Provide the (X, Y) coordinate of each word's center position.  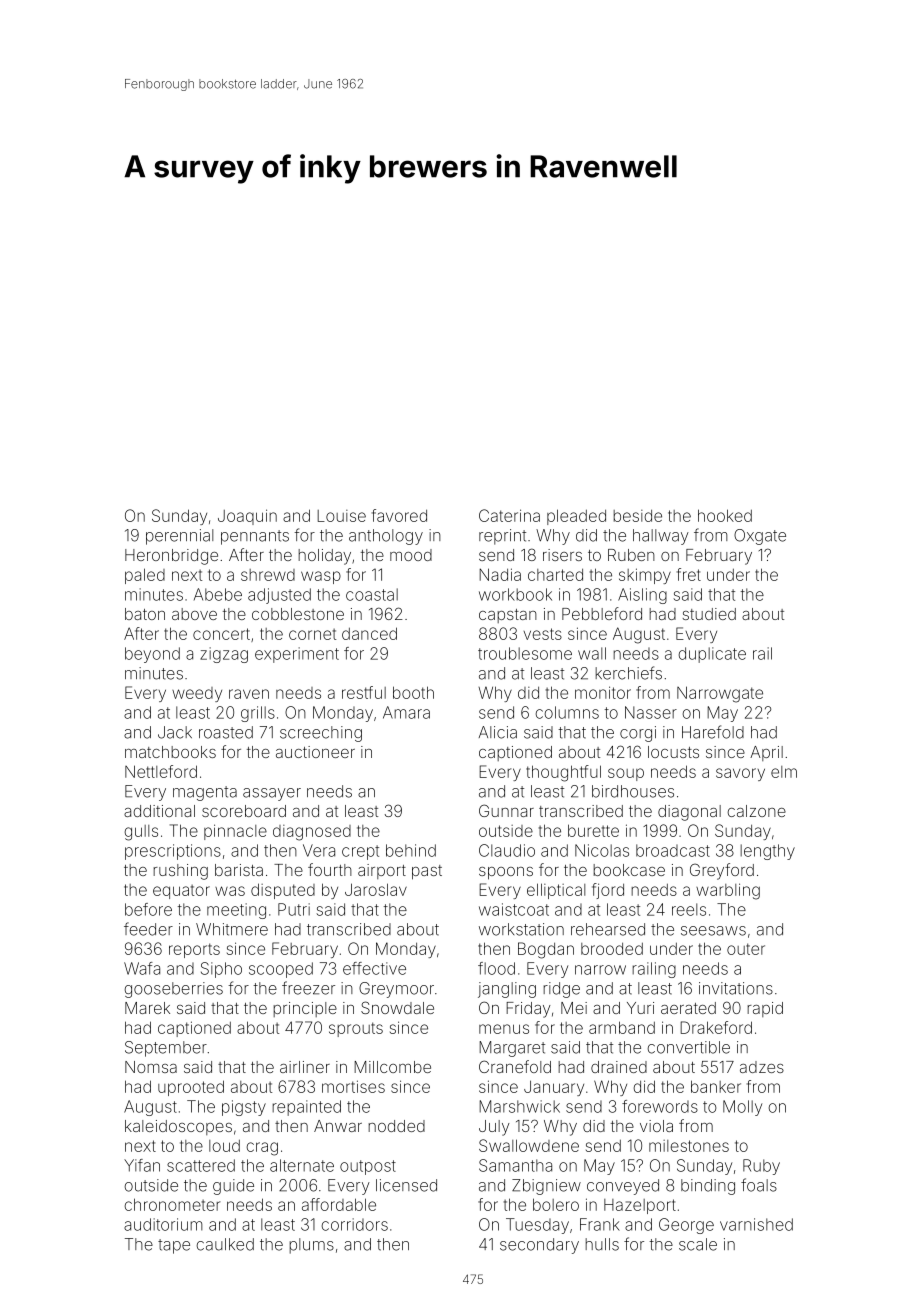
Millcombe (392, 1067)
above (194, 614)
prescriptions (173, 852)
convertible (688, 1047)
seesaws (713, 931)
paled (145, 576)
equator (181, 892)
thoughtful (563, 773)
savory (740, 774)
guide (233, 1187)
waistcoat (514, 909)
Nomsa (151, 1067)
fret (689, 574)
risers (562, 555)
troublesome (525, 653)
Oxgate (760, 537)
